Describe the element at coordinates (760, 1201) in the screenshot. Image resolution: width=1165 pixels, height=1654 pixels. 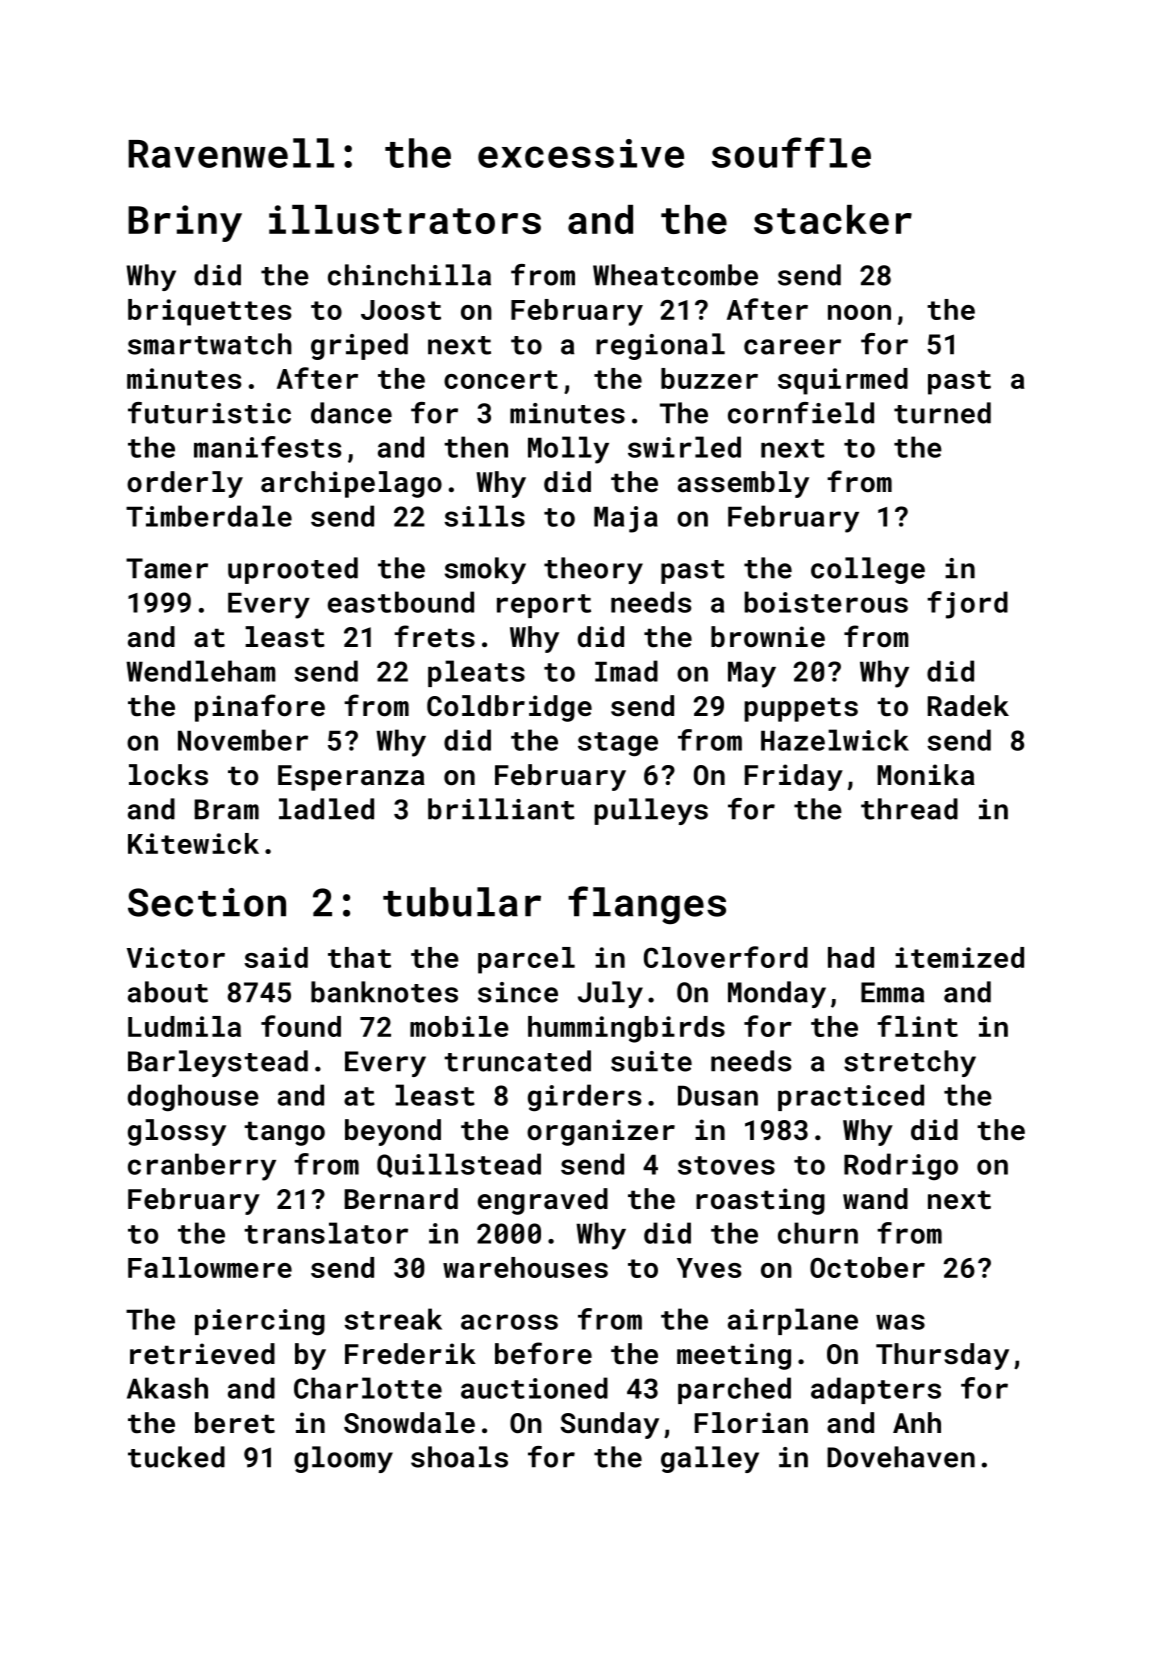
I see `roasting` at that location.
